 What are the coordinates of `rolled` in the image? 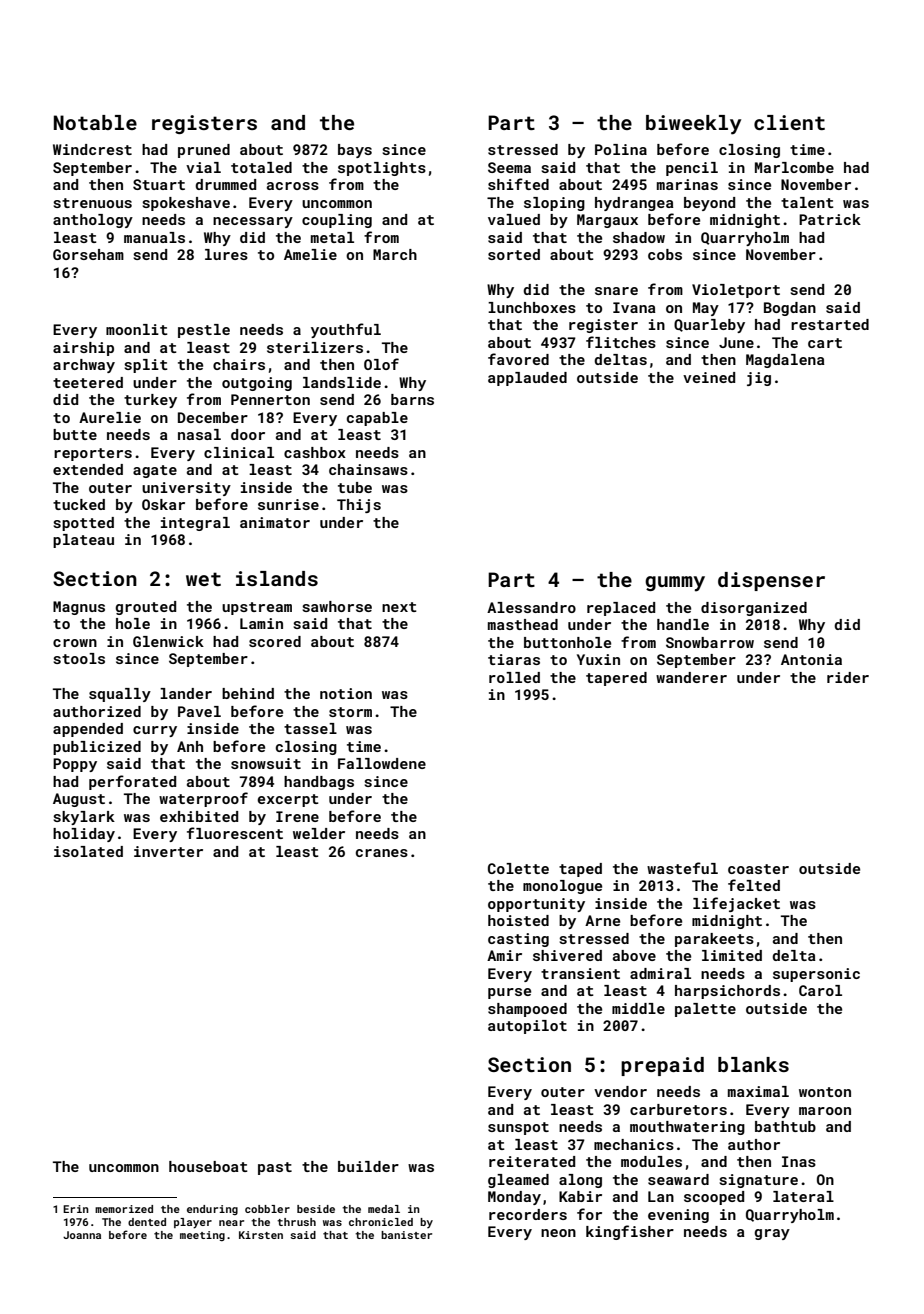 It's located at (514, 677).
